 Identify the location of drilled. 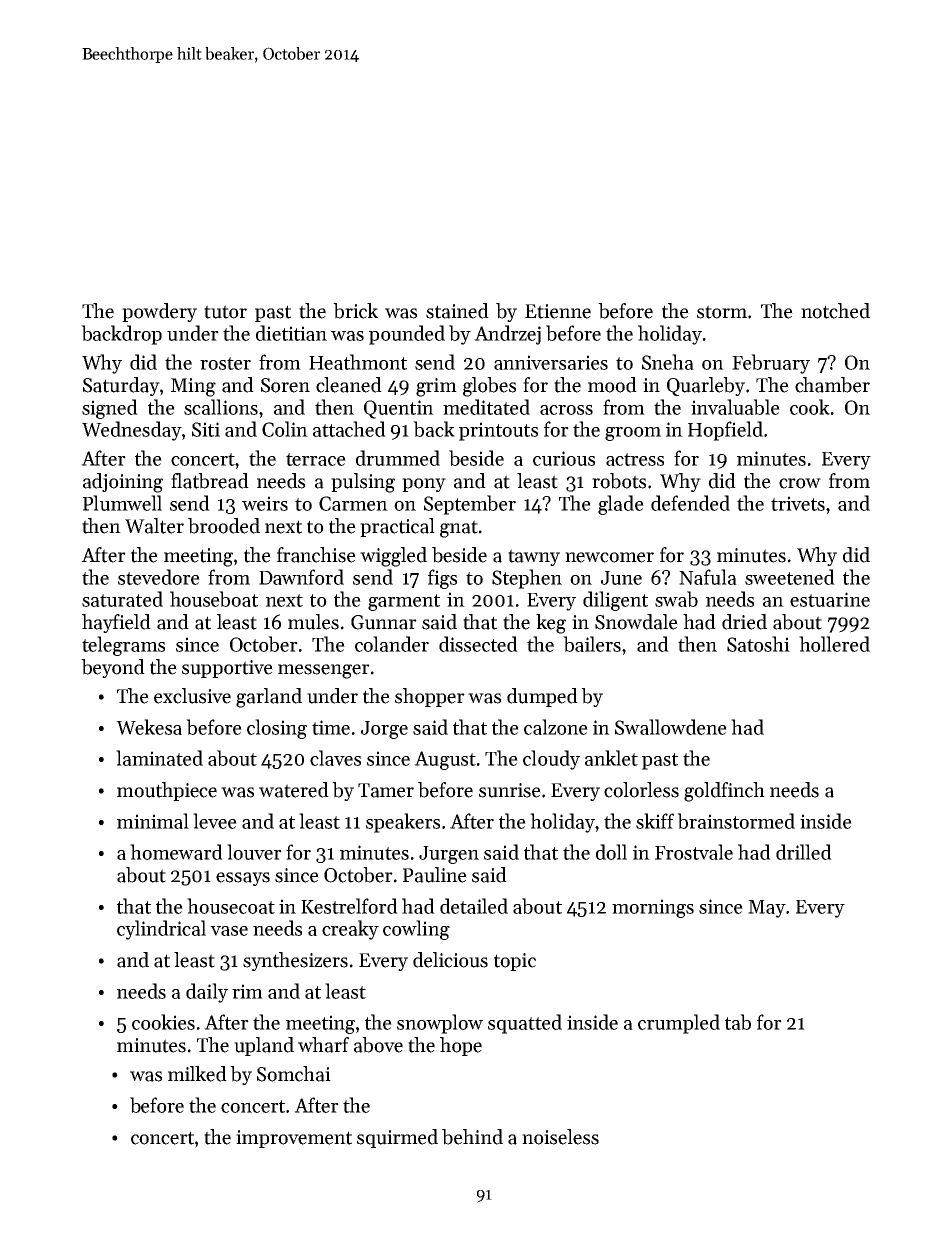
(804, 852).
